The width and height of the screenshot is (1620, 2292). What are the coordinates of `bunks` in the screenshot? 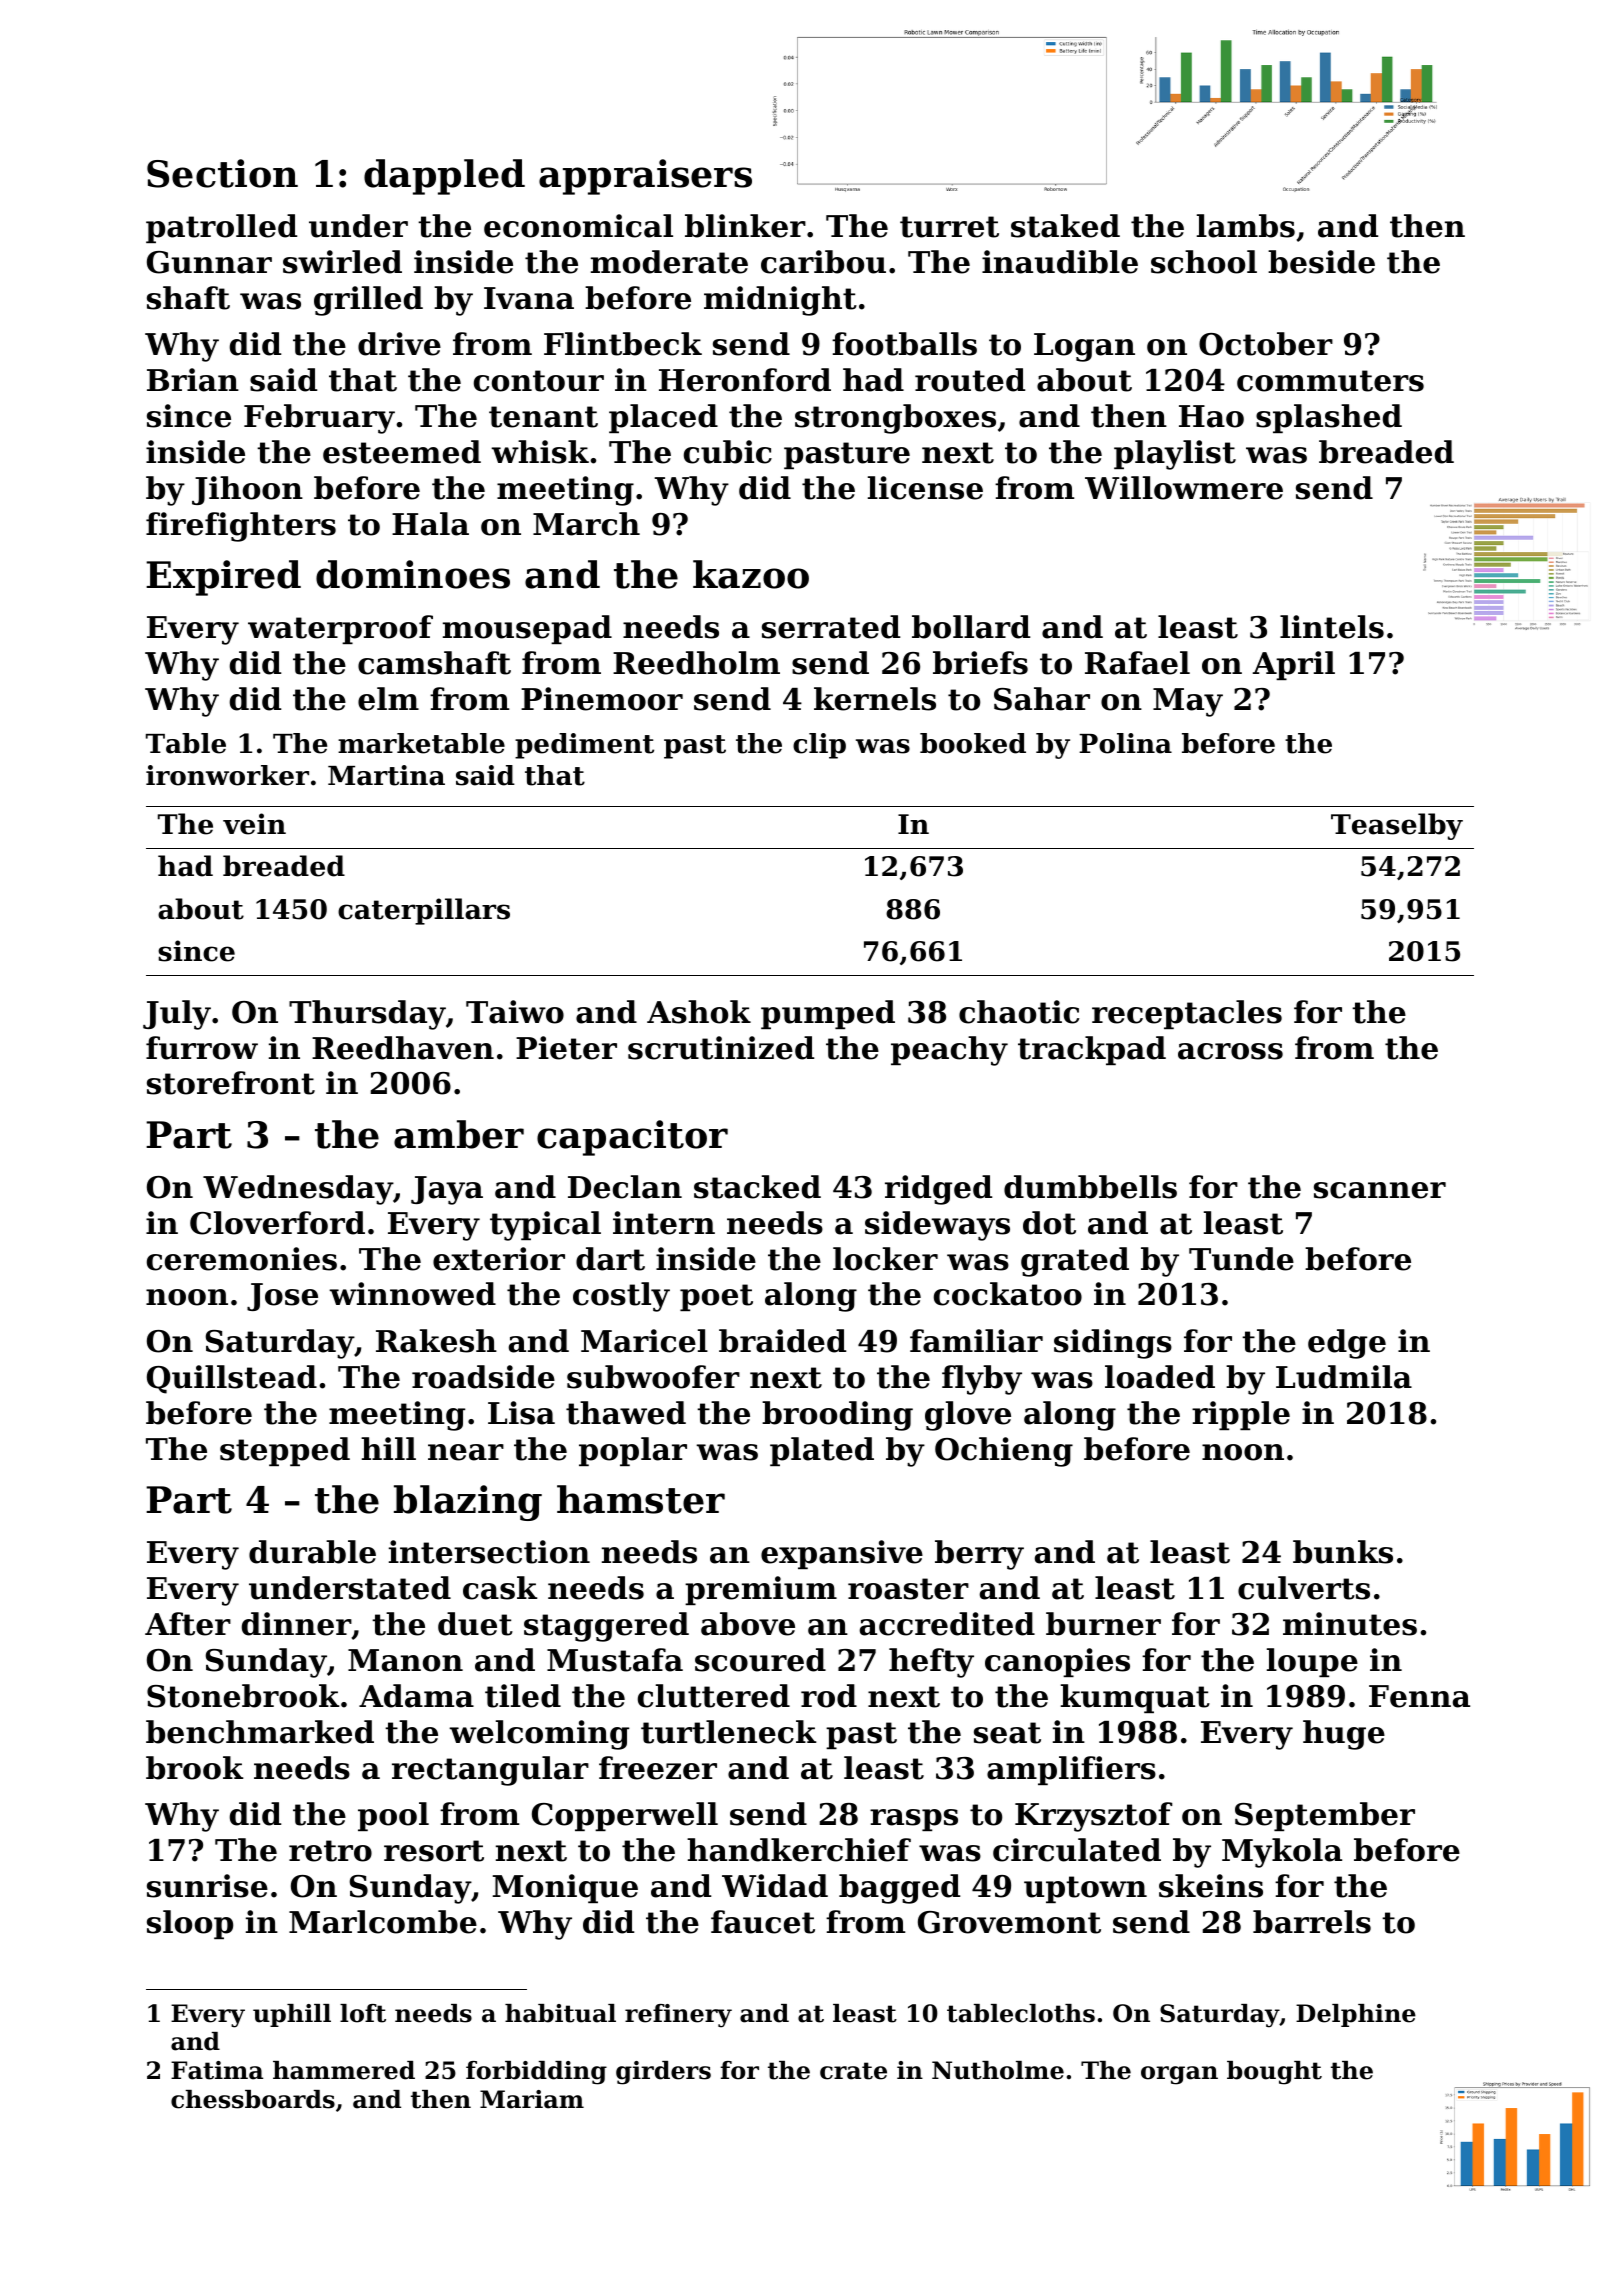 It's located at (1343, 1552).
